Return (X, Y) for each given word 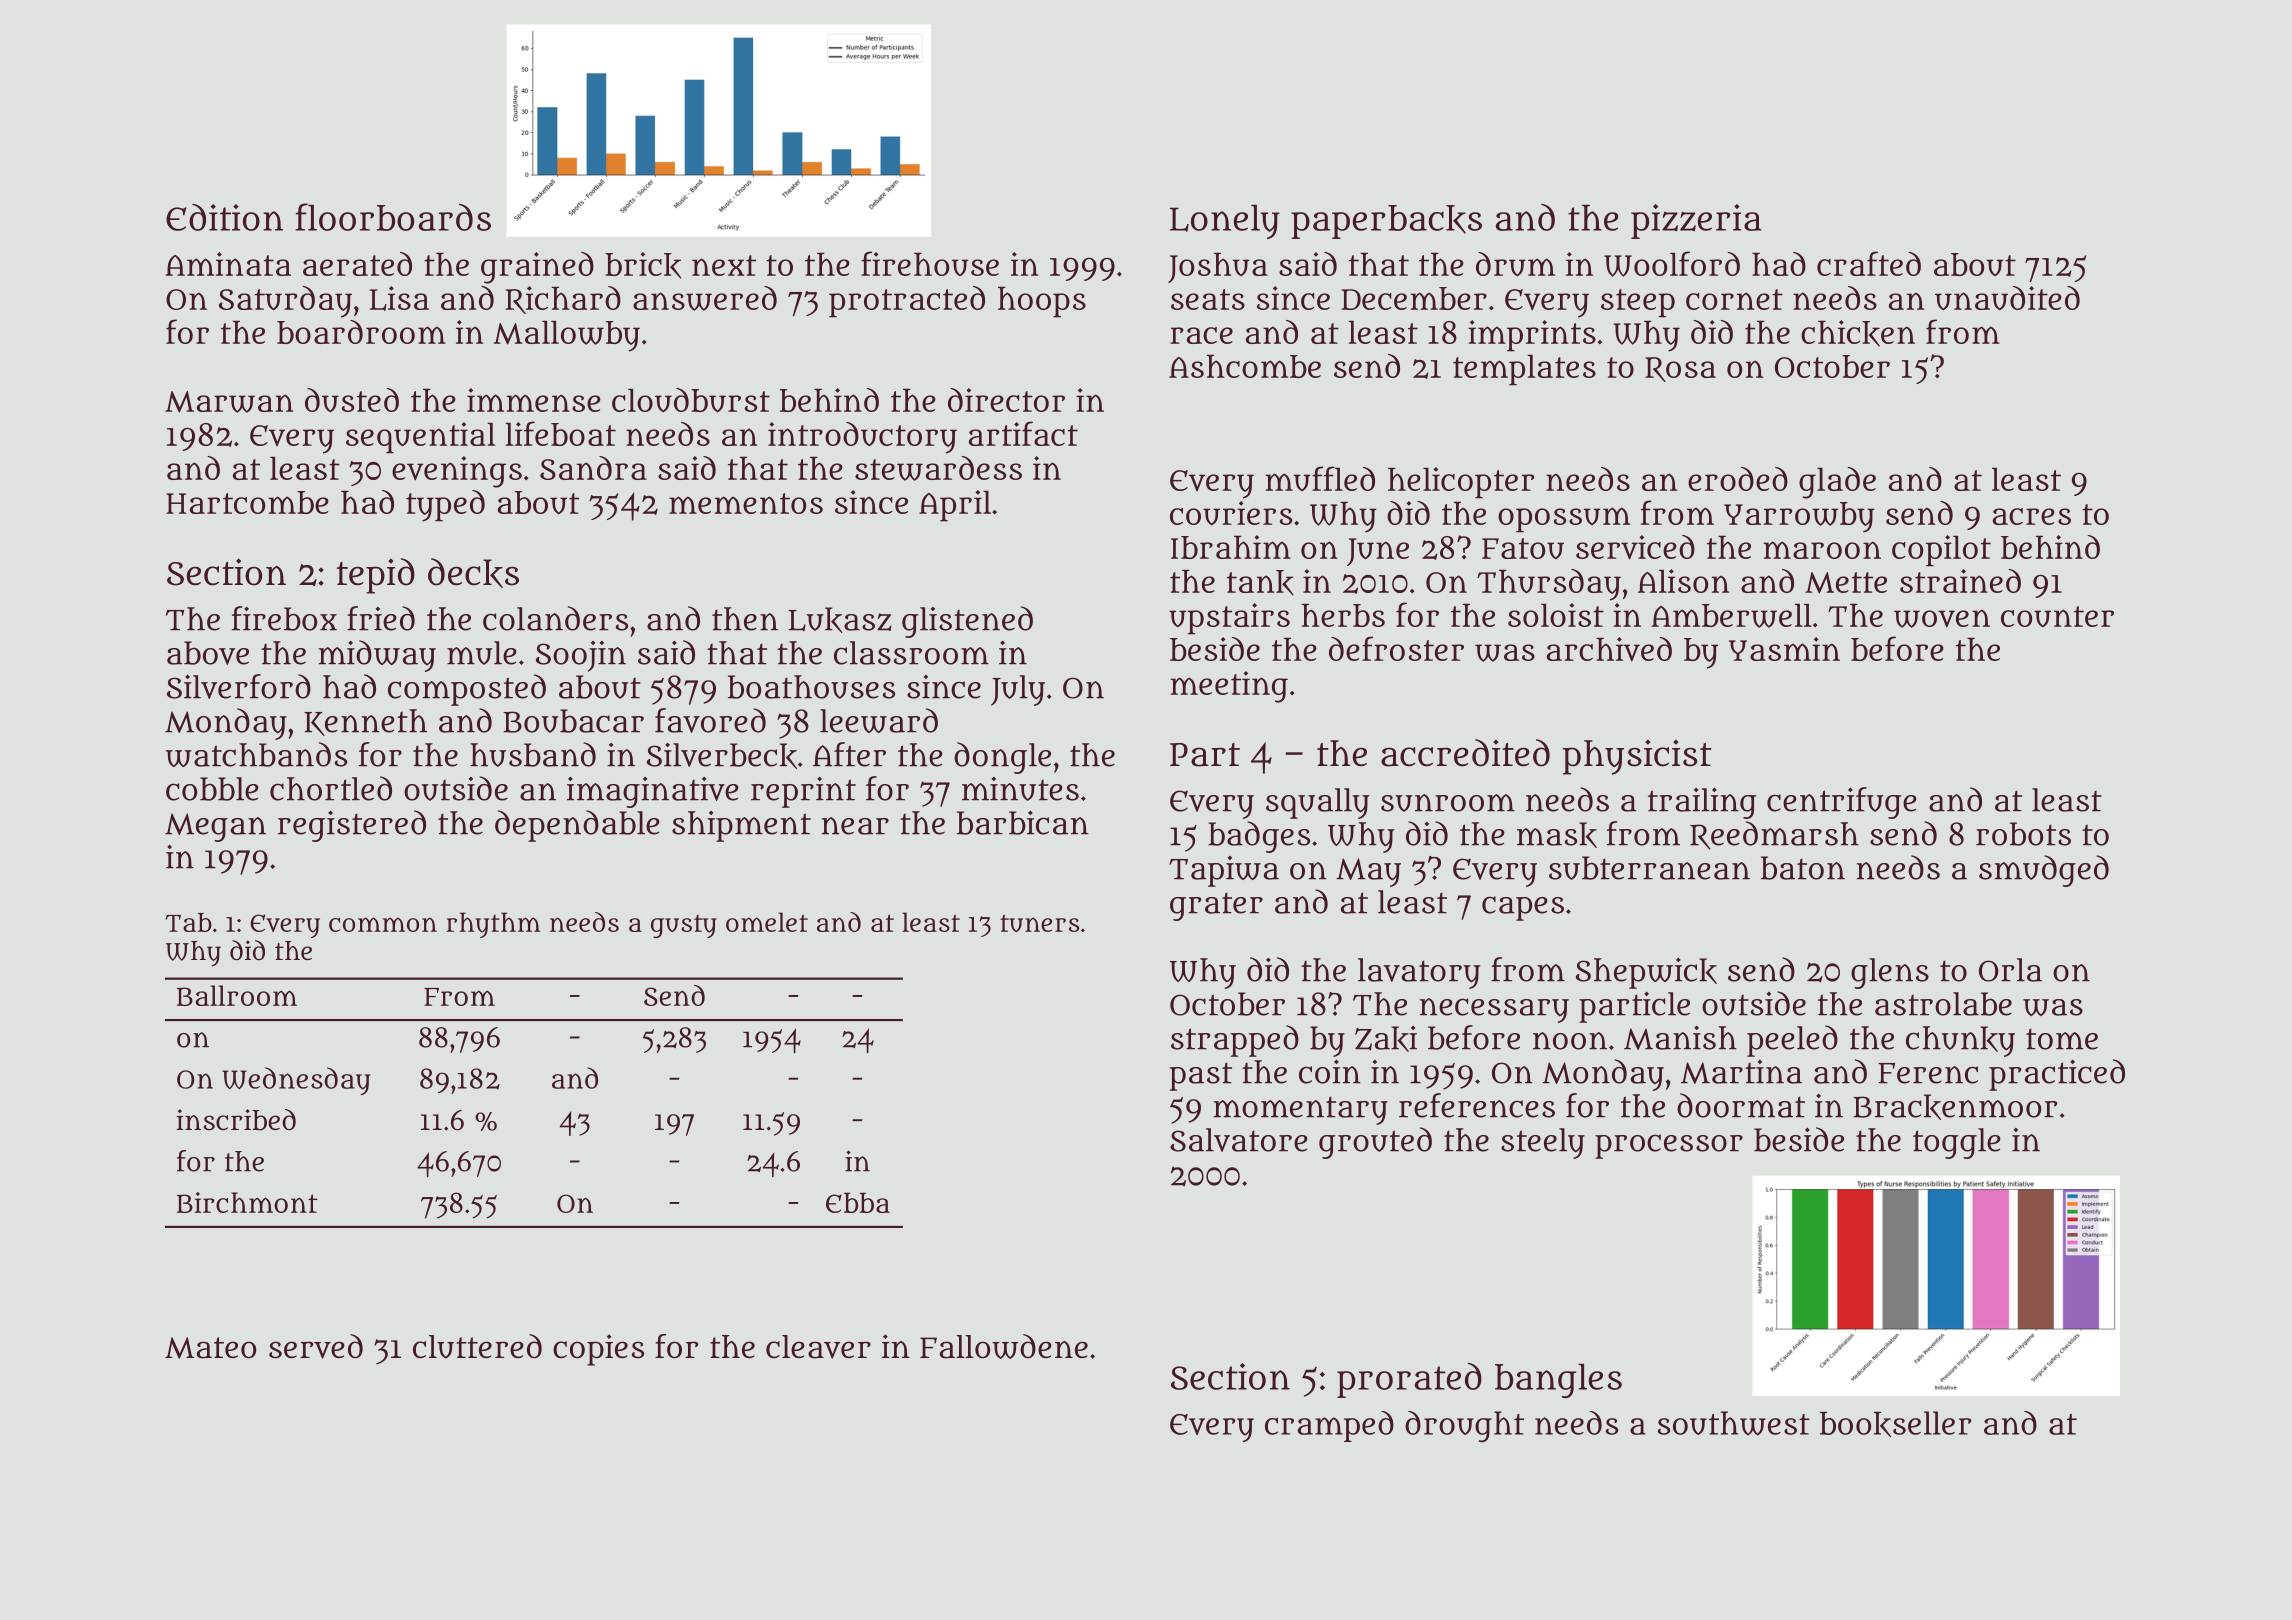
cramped (1329, 1426)
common (383, 924)
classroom (911, 653)
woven (1942, 618)
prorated (1409, 1380)
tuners (1039, 923)
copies (598, 1350)
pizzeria (1696, 221)
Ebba (858, 1202)
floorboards (393, 217)
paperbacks (1386, 222)
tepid (376, 576)
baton (1803, 868)
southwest (1734, 1423)
